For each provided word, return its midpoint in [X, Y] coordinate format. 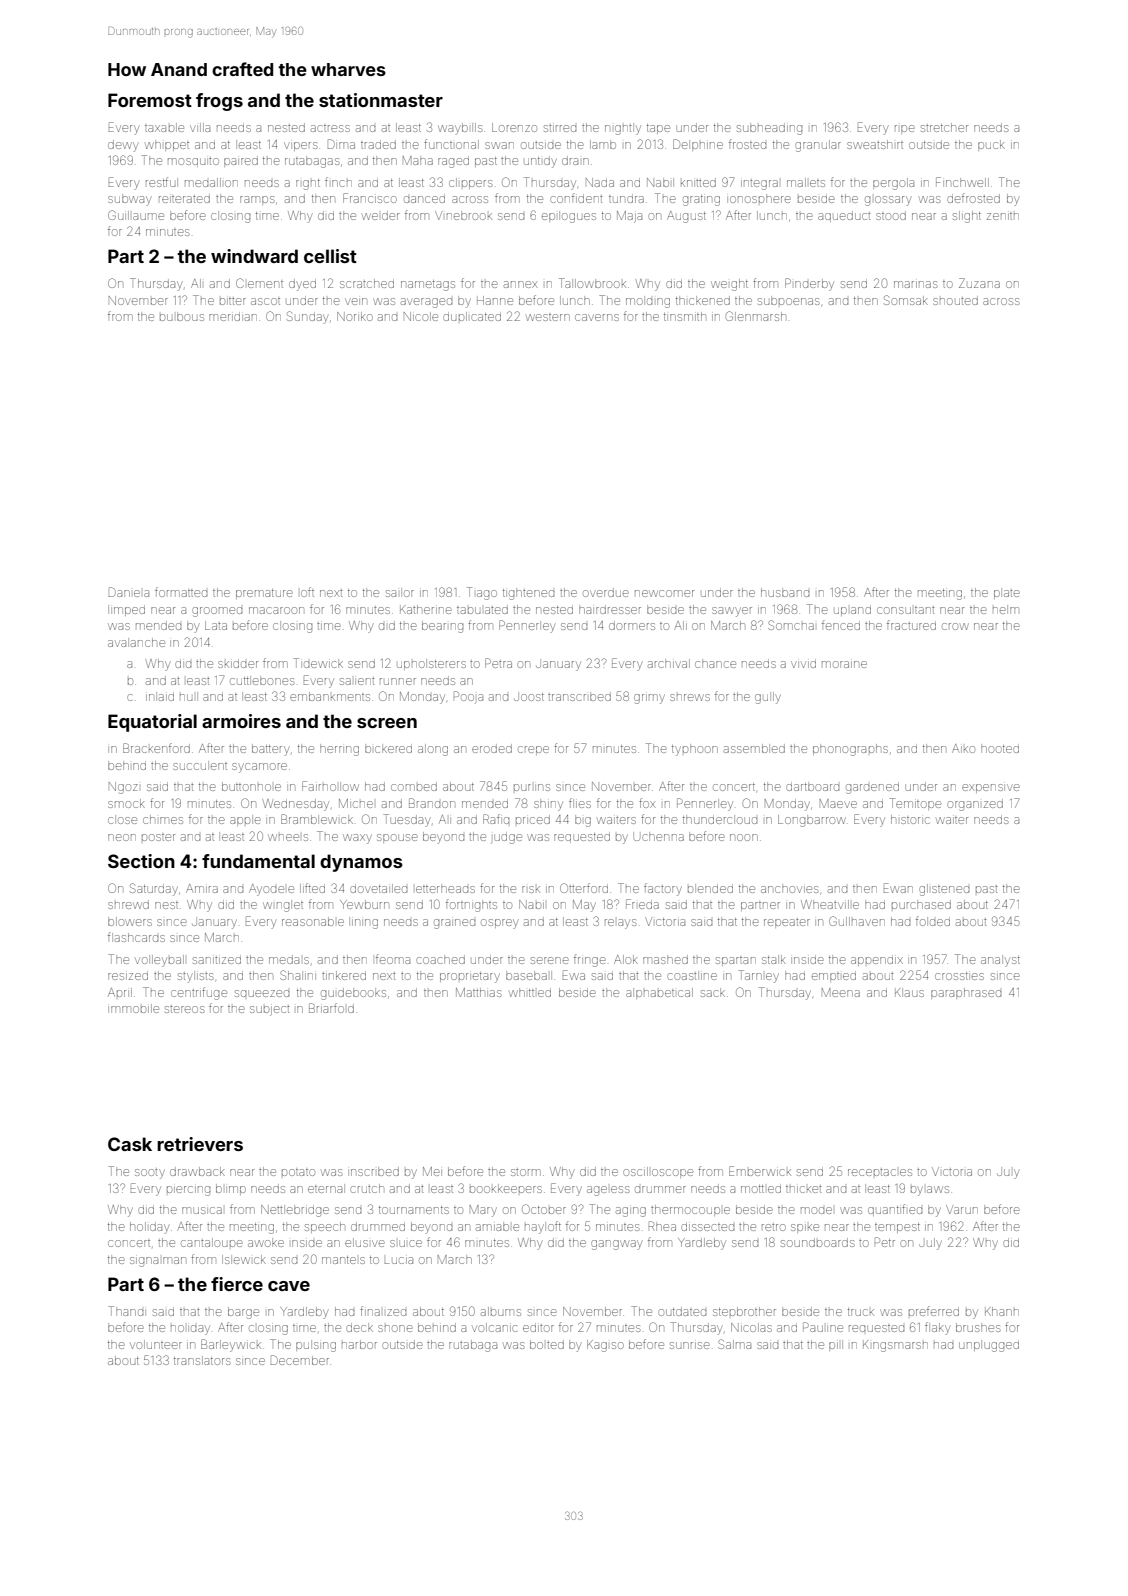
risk [531, 889]
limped [126, 610]
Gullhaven [857, 921]
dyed [302, 285]
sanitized [217, 960]
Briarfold [331, 1008]
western [548, 317]
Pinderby [809, 284]
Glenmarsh [756, 316]
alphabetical [659, 993]
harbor [359, 1344]
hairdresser [610, 609]
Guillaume [136, 215]
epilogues [569, 217]
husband [785, 592]
